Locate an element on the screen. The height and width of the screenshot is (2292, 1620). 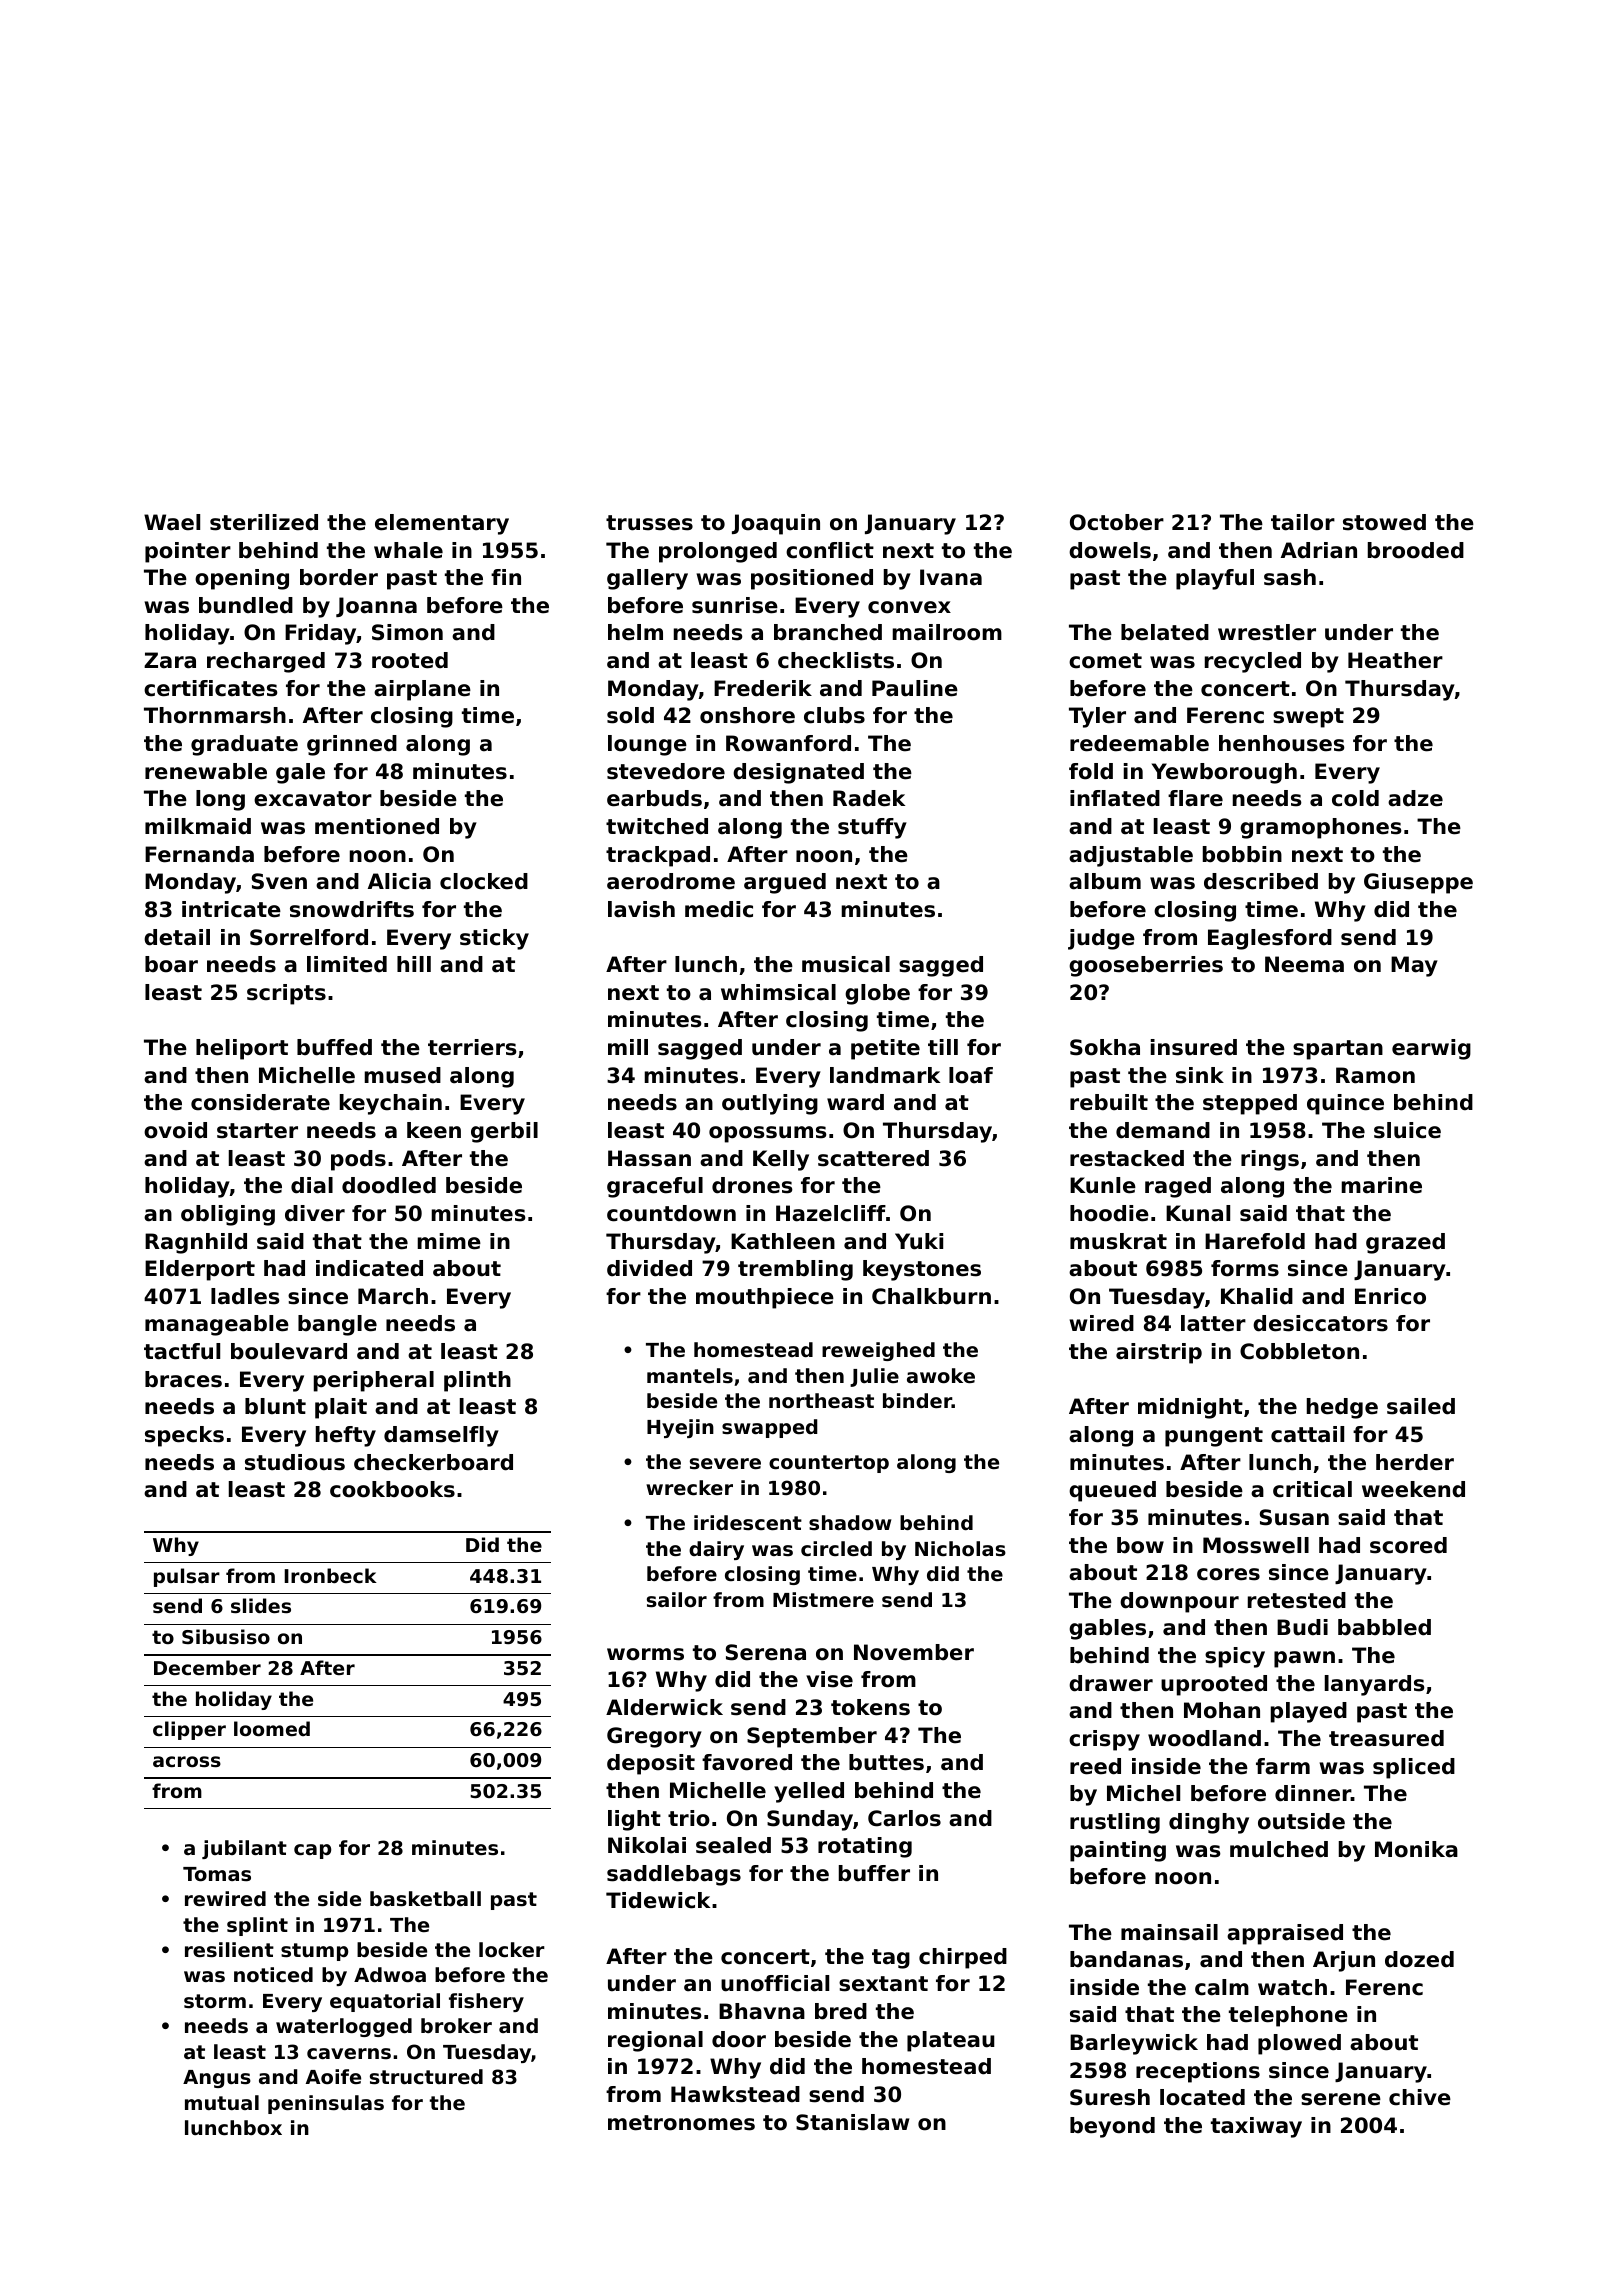
yelled is located at coordinates (809, 1792).
